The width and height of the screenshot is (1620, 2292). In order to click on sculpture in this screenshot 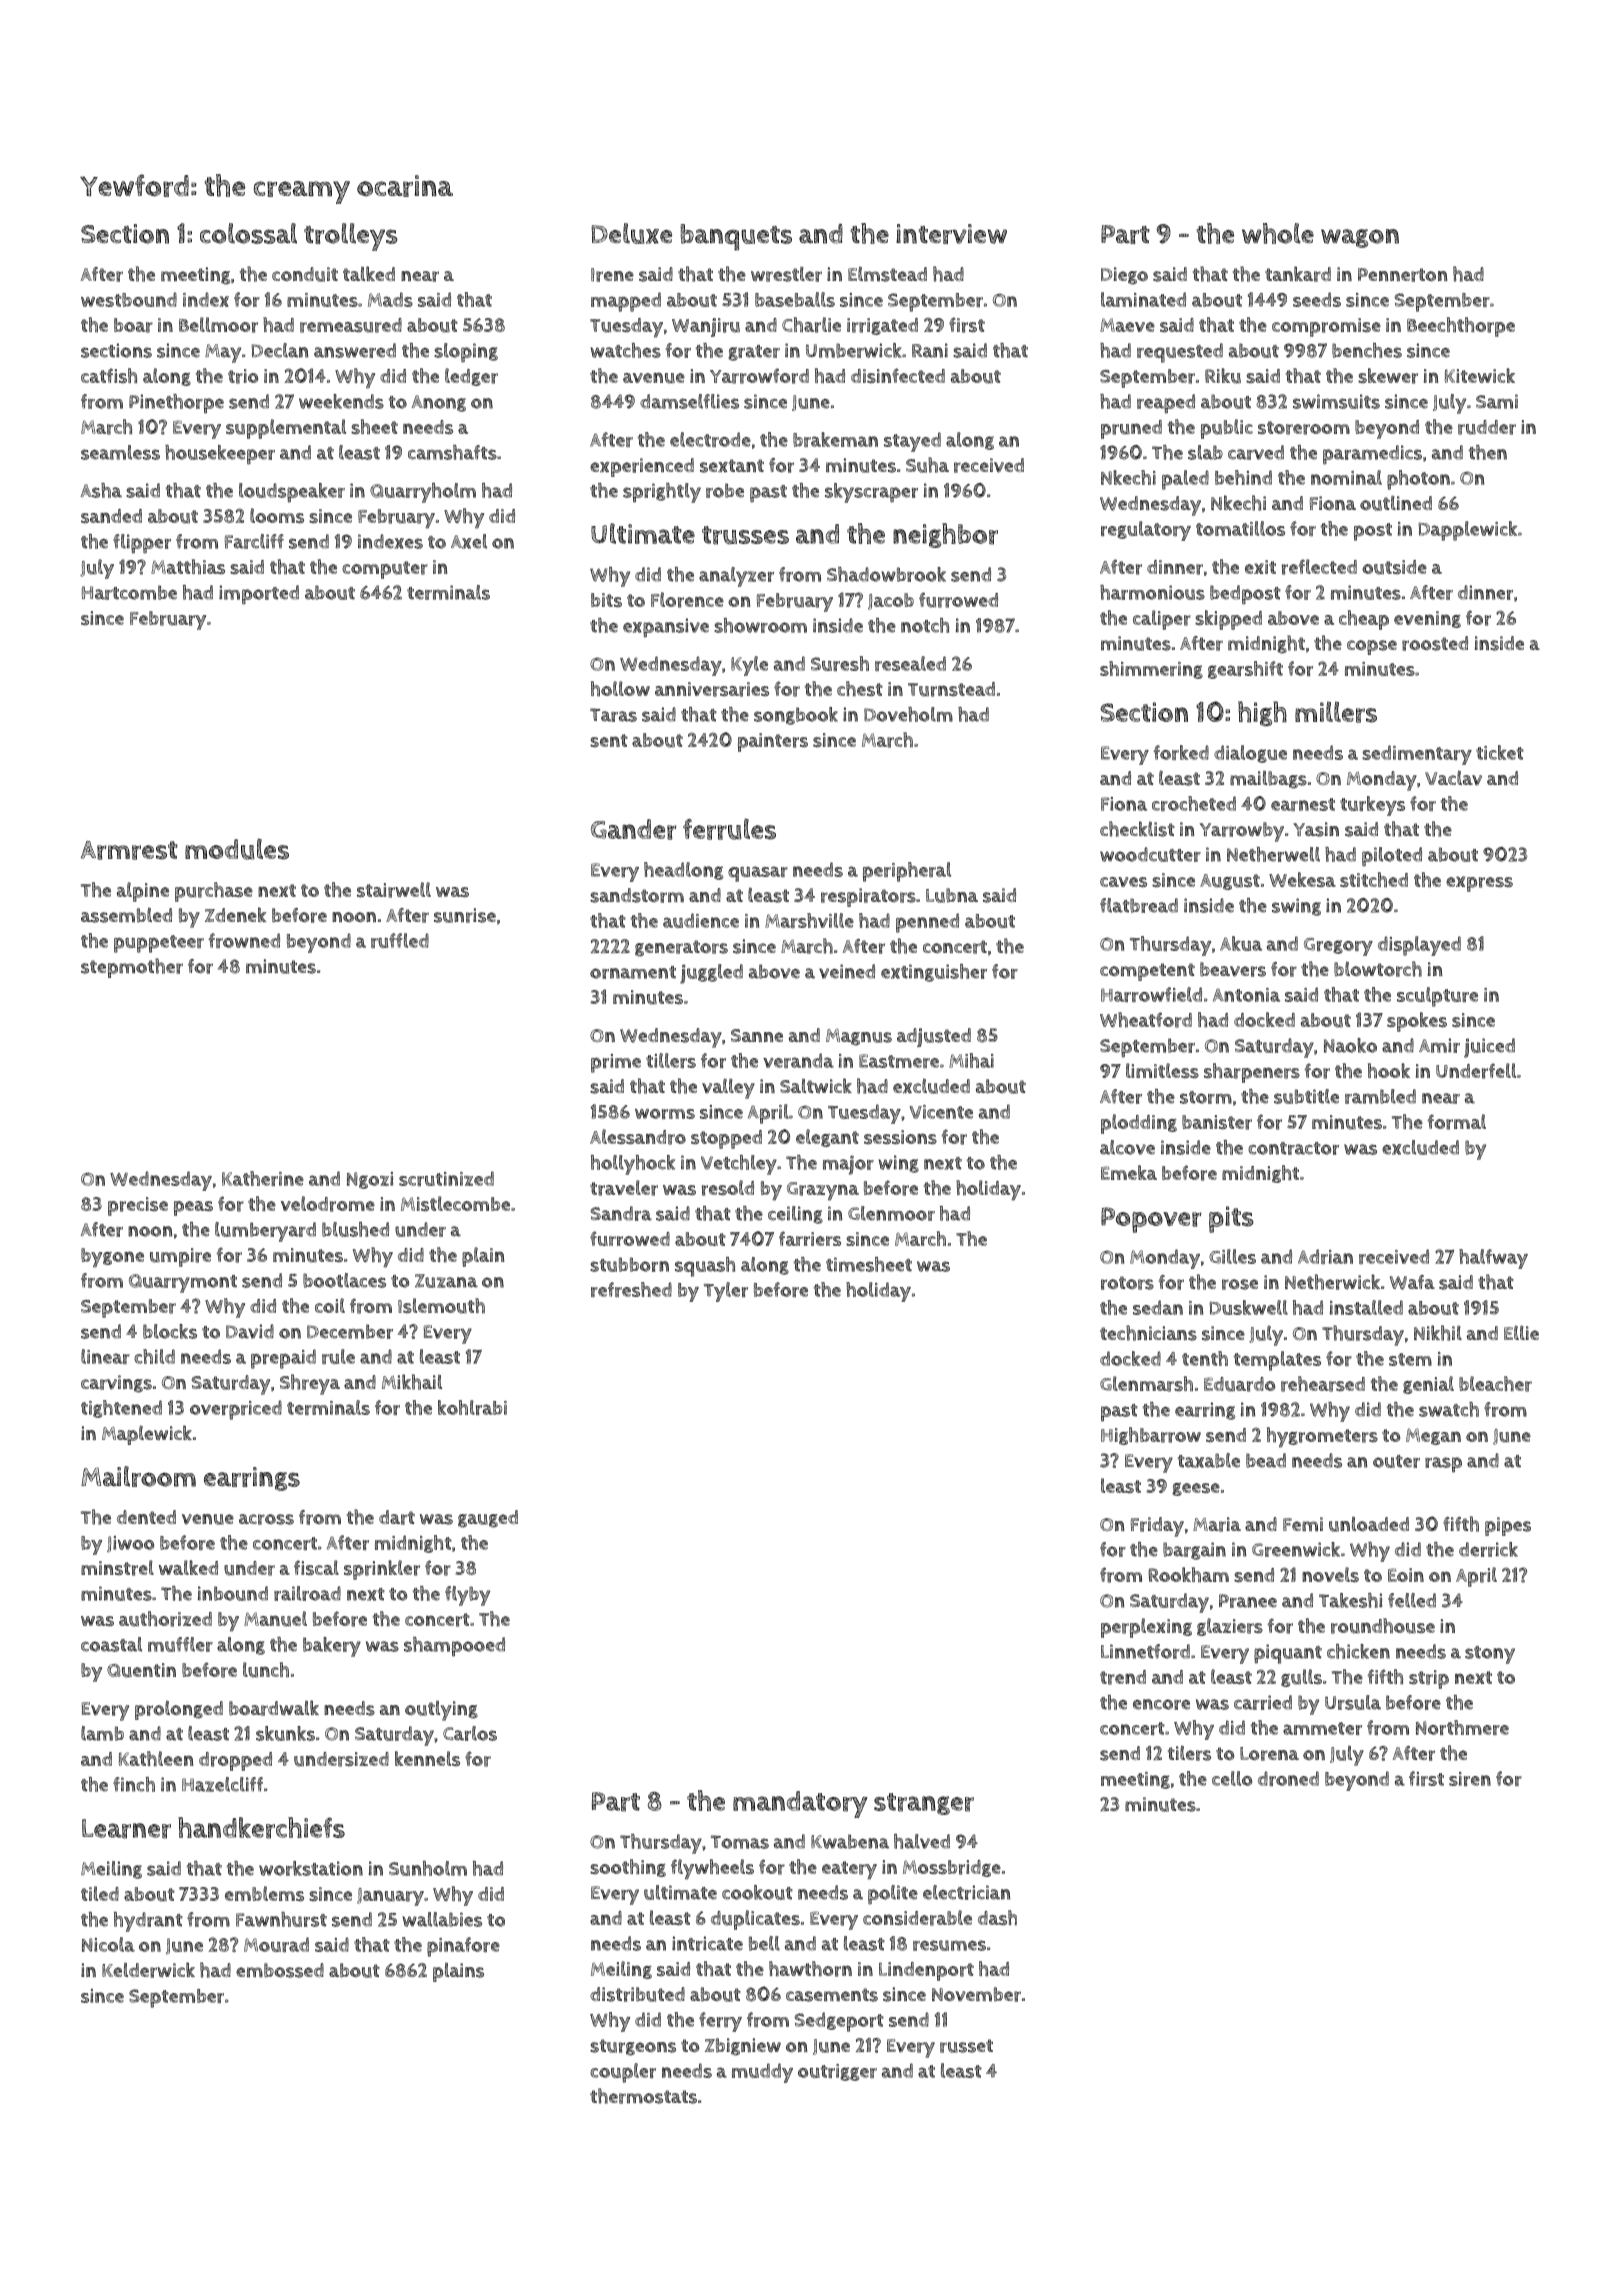, I will do `click(1437, 997)`.
